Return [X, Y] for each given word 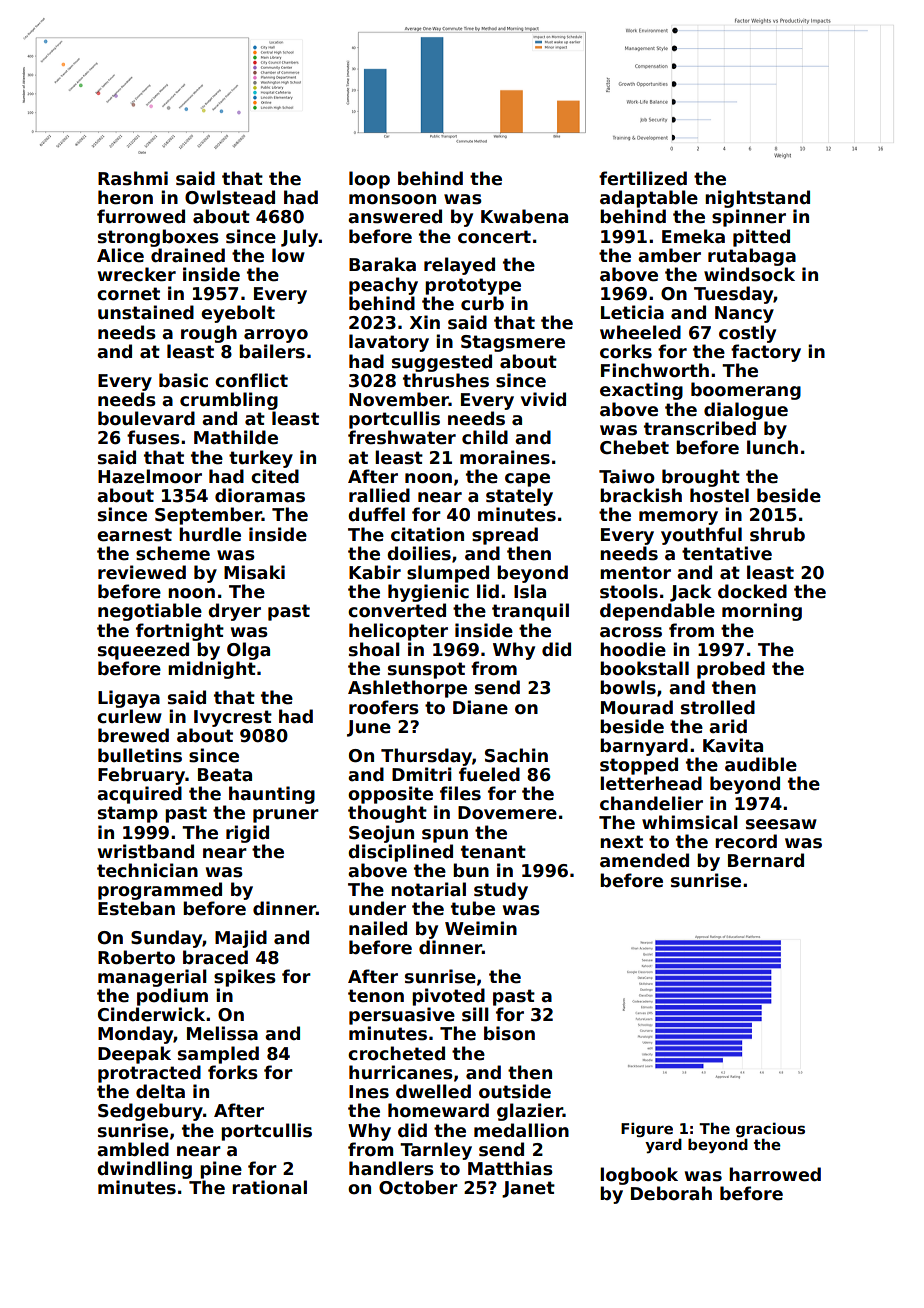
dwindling [144, 1170]
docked [752, 591]
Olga [248, 651]
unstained [146, 312]
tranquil [530, 612]
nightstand [757, 199]
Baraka [382, 264]
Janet [528, 1189]
